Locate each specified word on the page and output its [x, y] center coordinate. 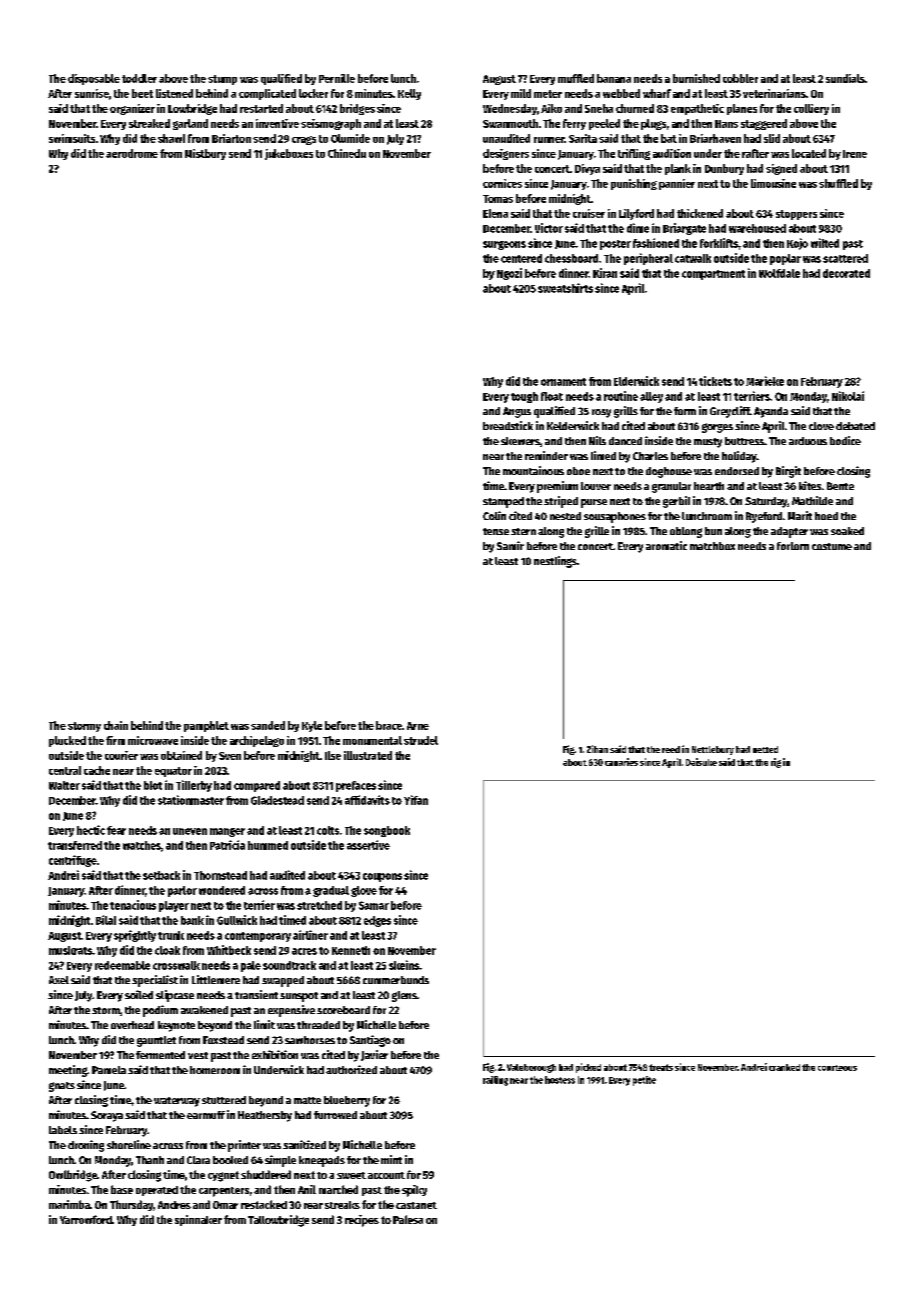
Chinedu [347, 153]
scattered [845, 258]
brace [389, 725]
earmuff [206, 1115]
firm [115, 740]
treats [661, 1067]
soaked [847, 531]
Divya [587, 169]
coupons [382, 877]
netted [765, 749]
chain [116, 725]
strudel [421, 740]
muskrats [70, 950]
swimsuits [72, 138]
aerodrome [132, 153]
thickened [700, 213]
